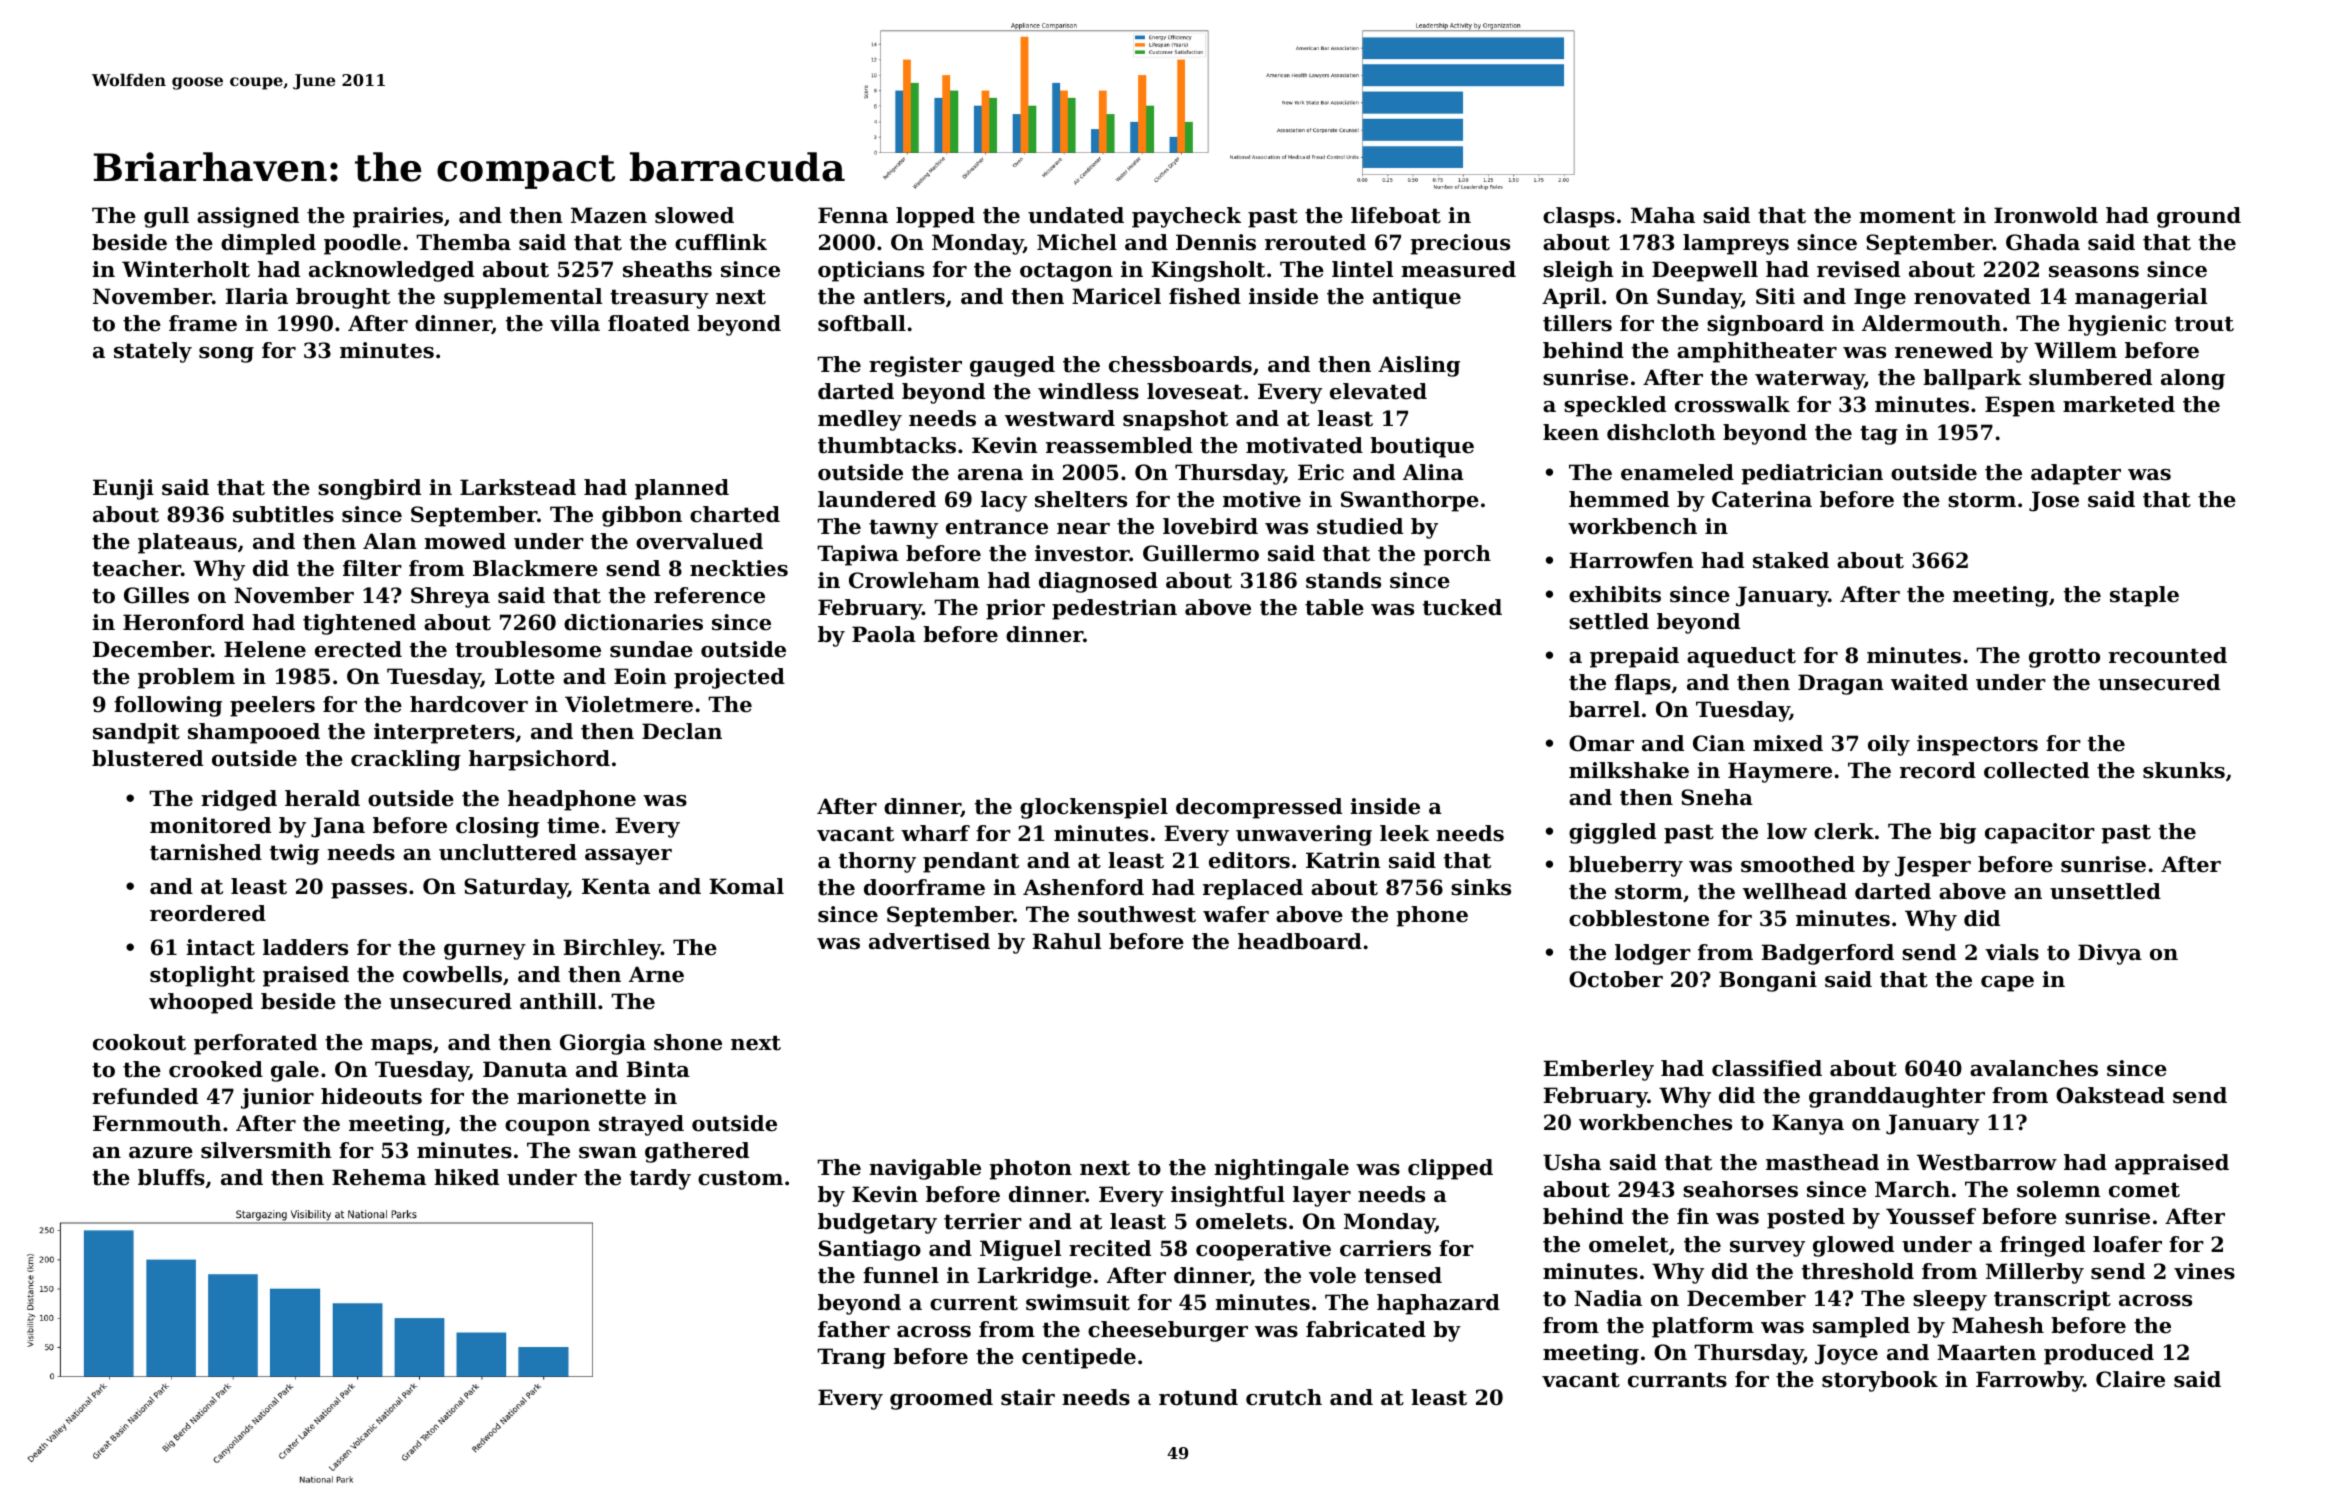 This screenshot has height=1510, width=2334. Describe the element at coordinates (1768, 981) in the screenshot. I see `Bongani` at that location.
